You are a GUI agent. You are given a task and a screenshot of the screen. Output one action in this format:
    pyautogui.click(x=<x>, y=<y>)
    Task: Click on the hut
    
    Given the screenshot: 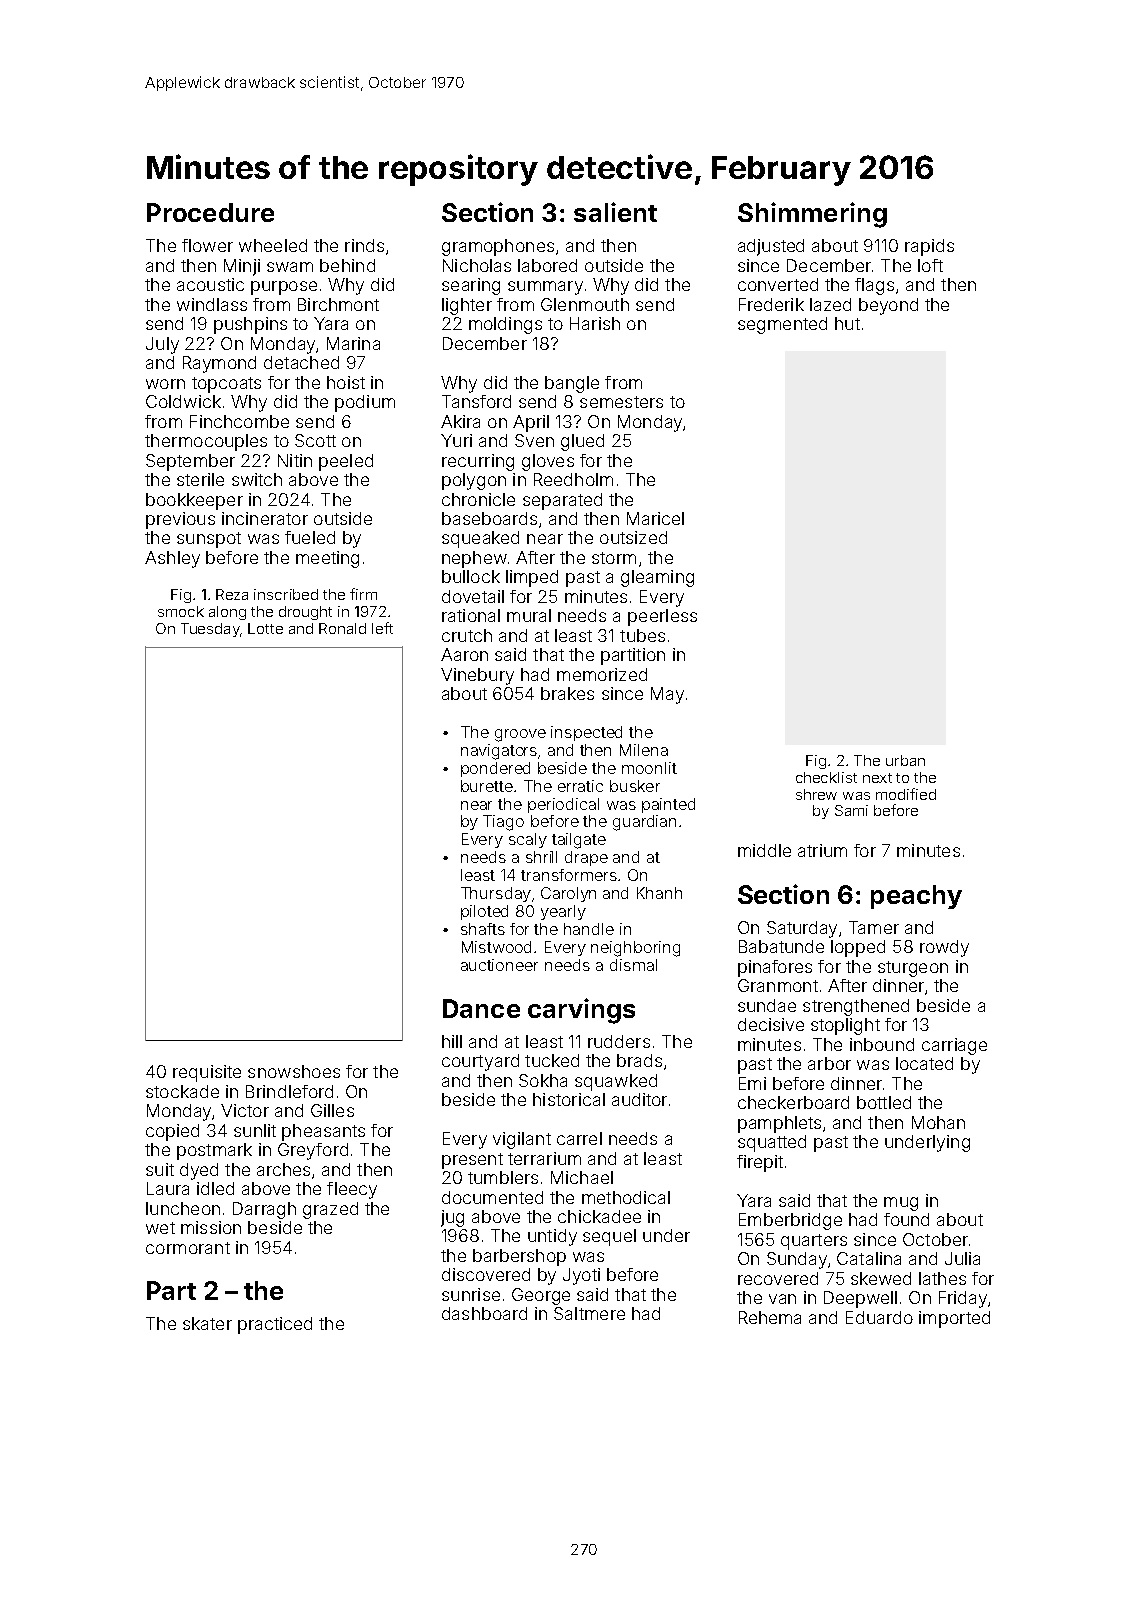 What is the action you would take?
    pyautogui.click(x=847, y=323)
